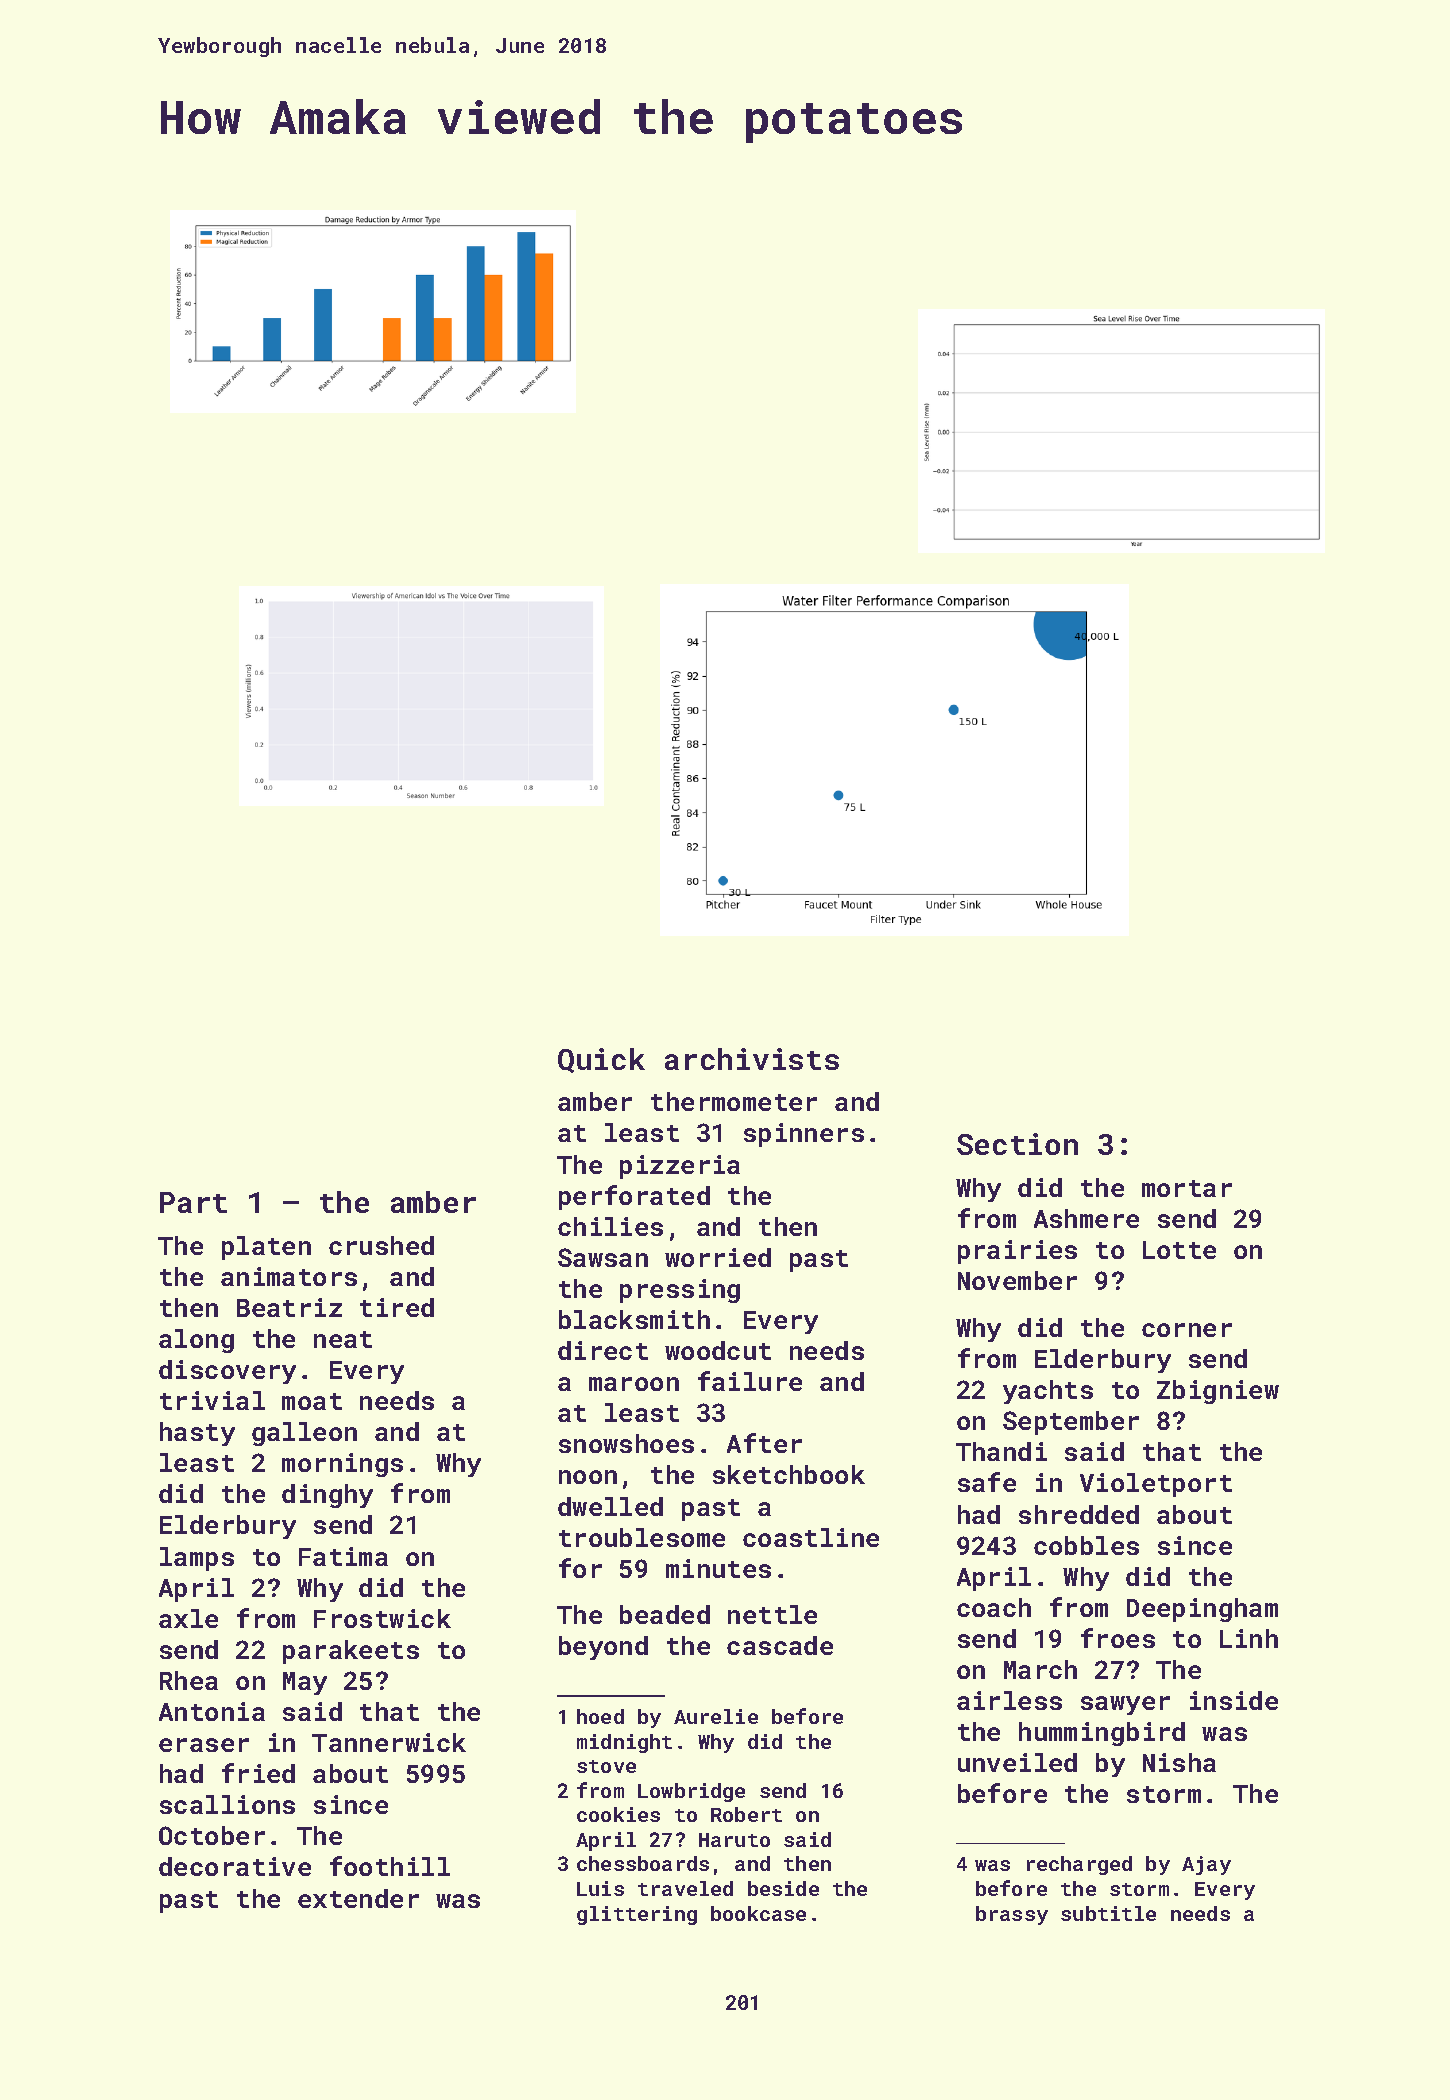  Describe the element at coordinates (1179, 1250) in the page. I see `Lotte` at that location.
